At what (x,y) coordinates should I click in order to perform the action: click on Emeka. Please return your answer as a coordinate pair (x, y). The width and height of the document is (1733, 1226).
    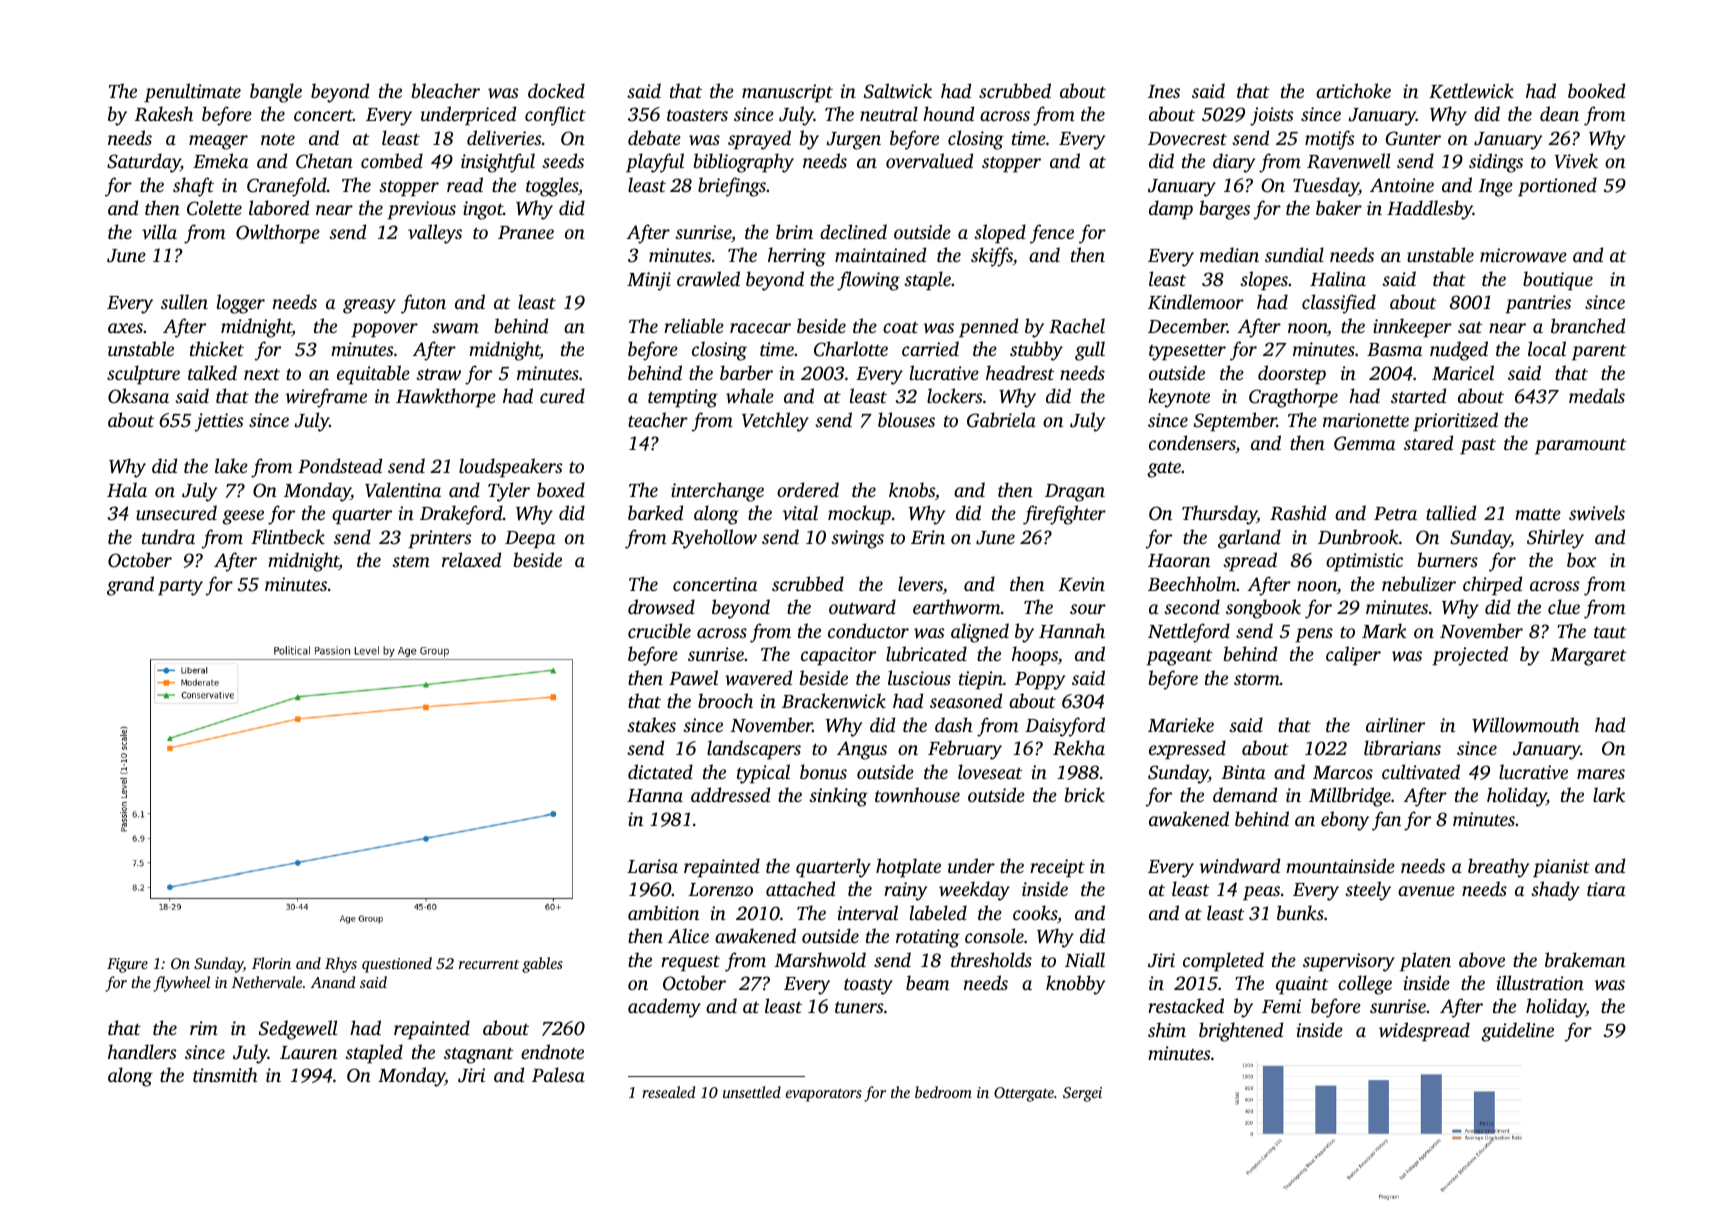
    Looking at the image, I should click on (220, 160).
